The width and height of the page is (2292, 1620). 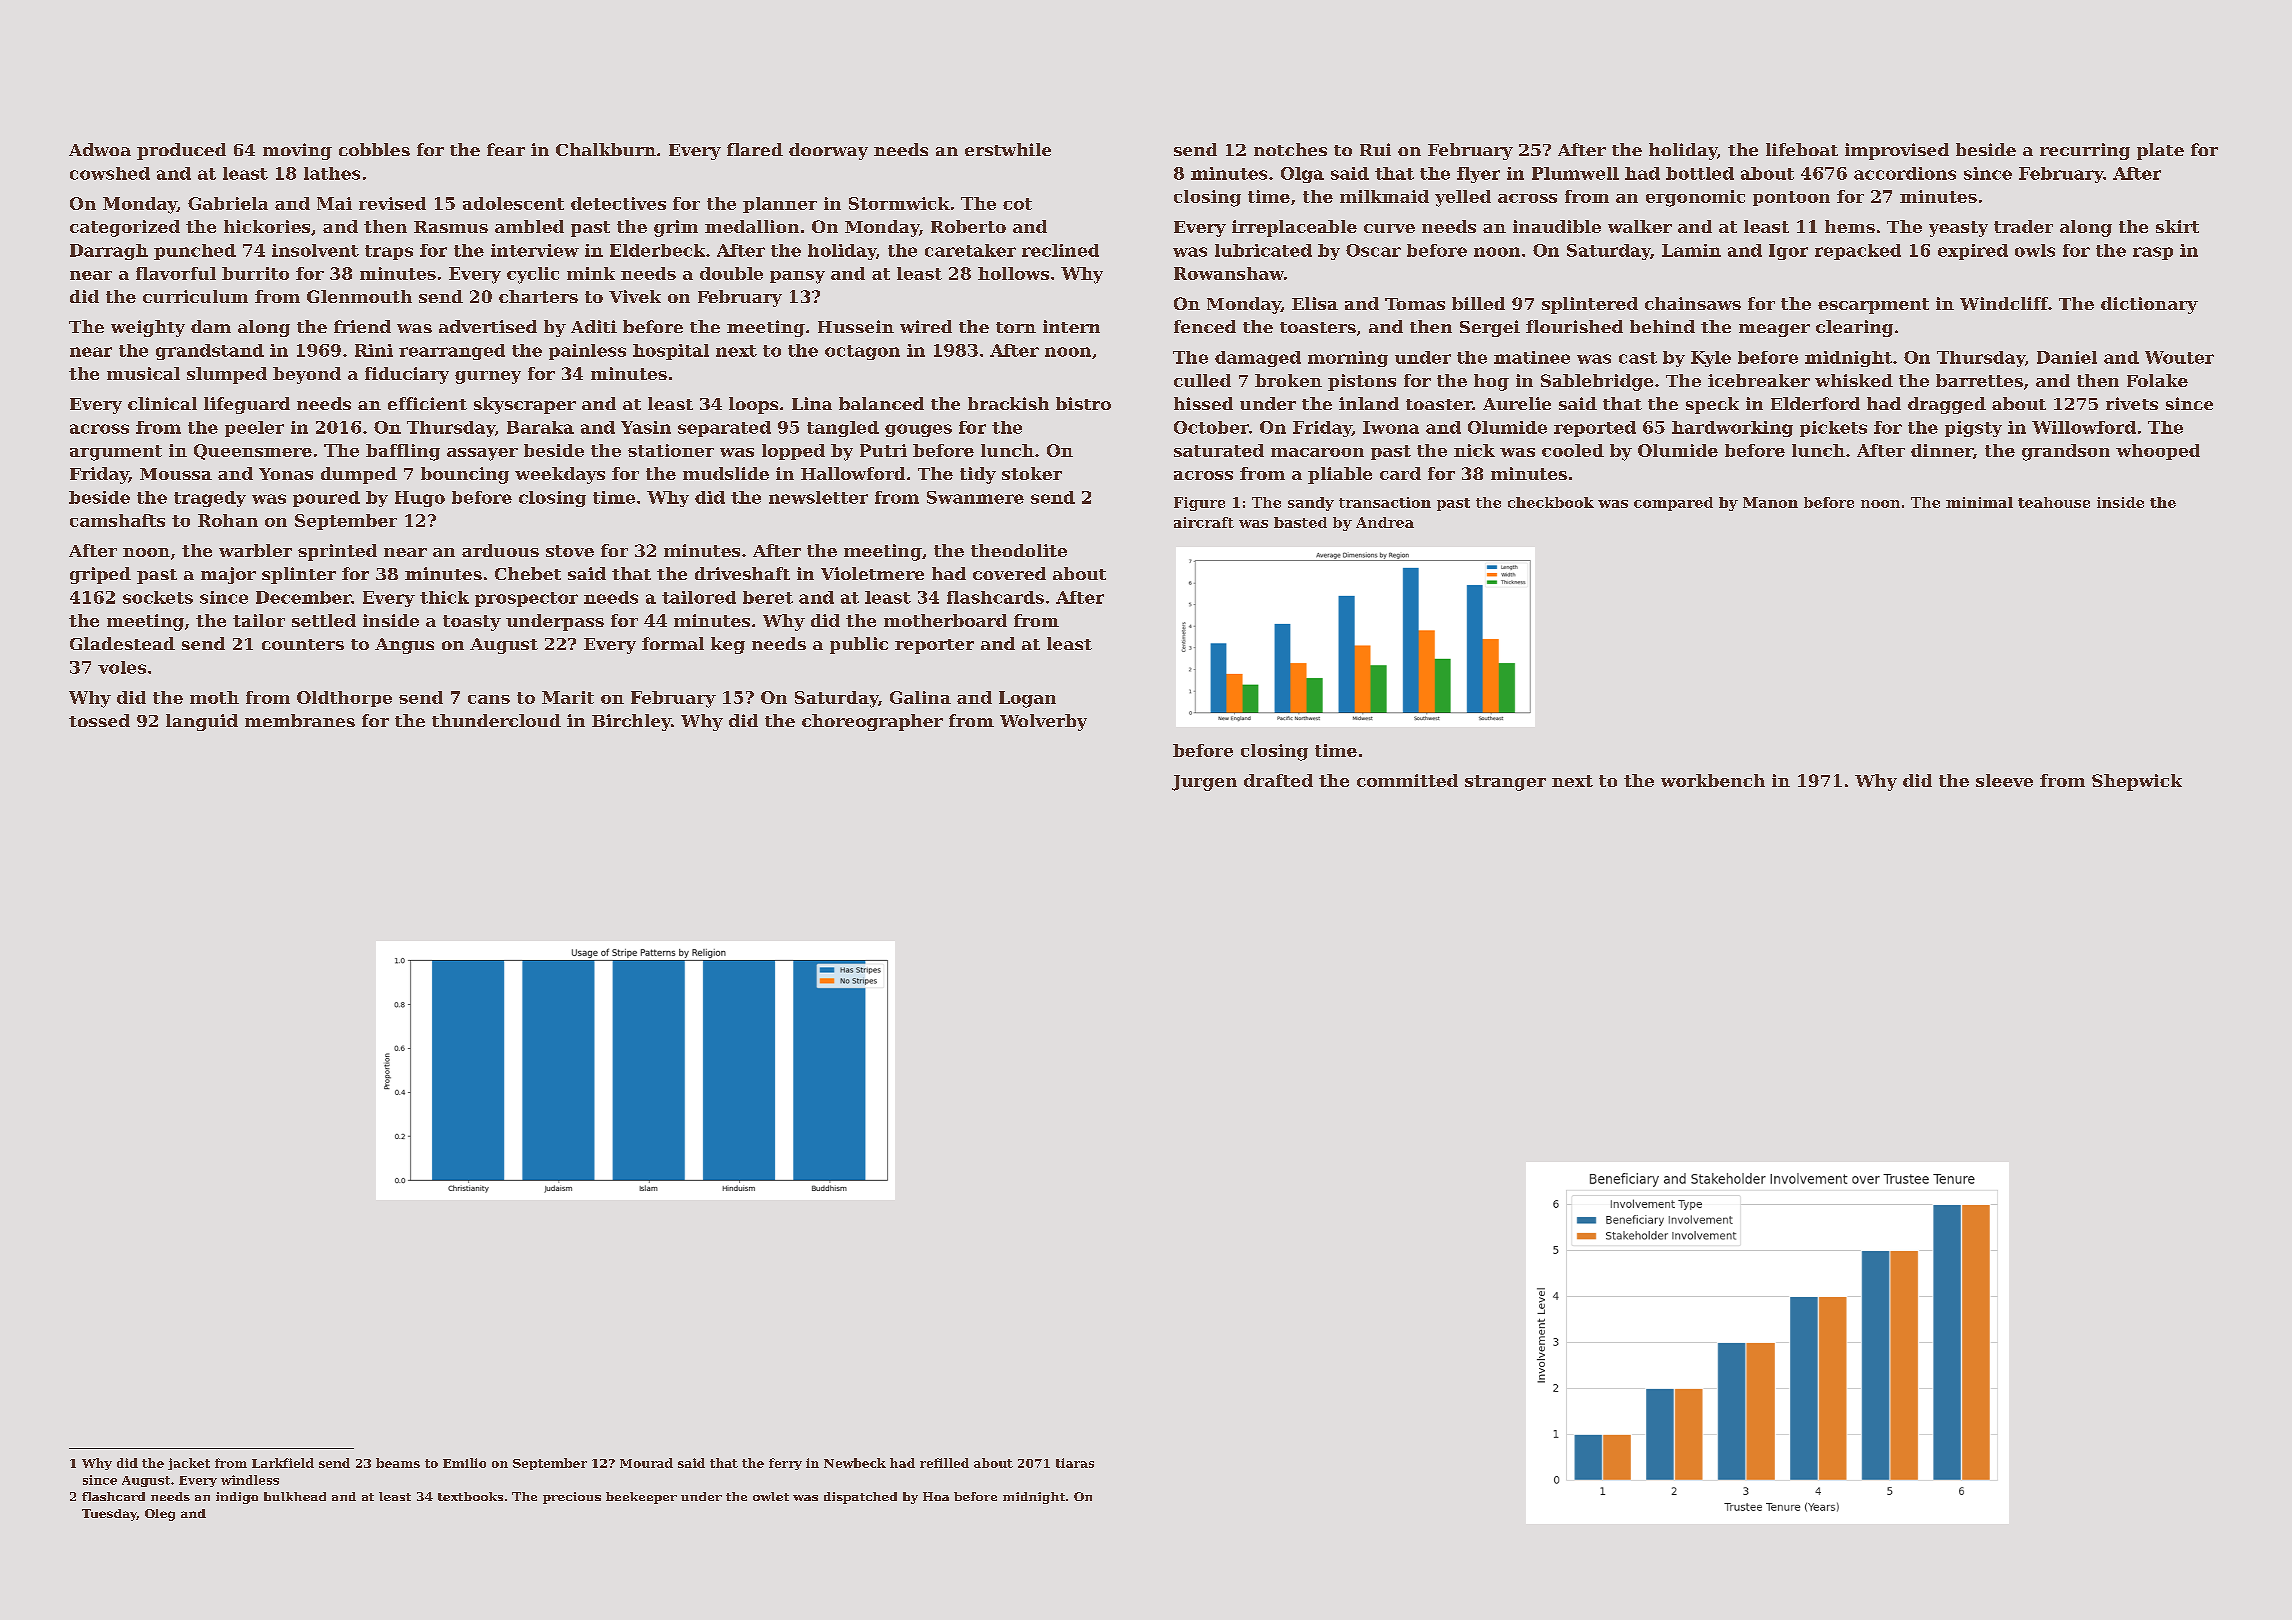 I want to click on Roberto, so click(x=968, y=226).
